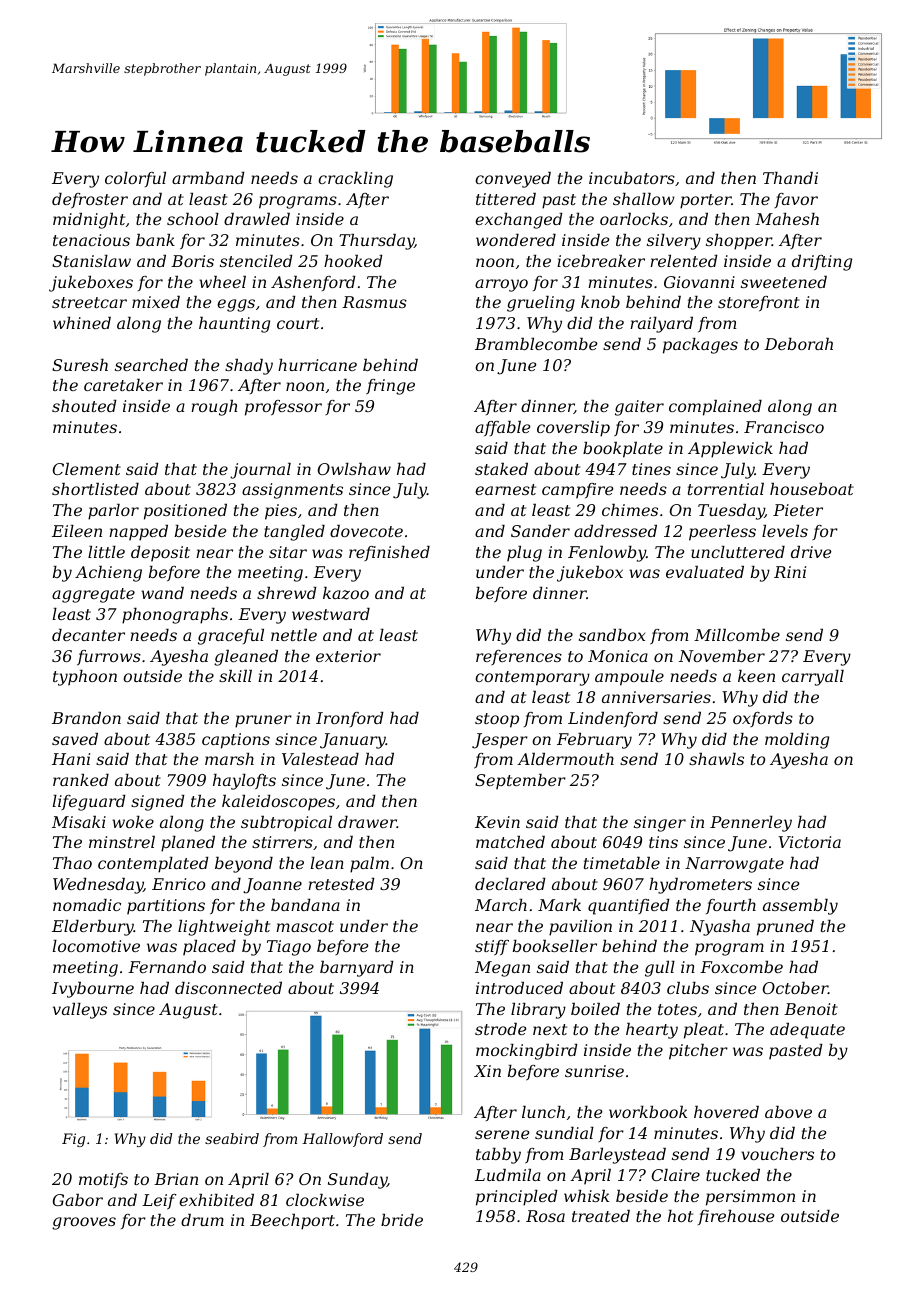 This screenshot has width=908, height=1316. What do you see at coordinates (232, 1138) in the screenshot?
I see `seabird` at bounding box center [232, 1138].
